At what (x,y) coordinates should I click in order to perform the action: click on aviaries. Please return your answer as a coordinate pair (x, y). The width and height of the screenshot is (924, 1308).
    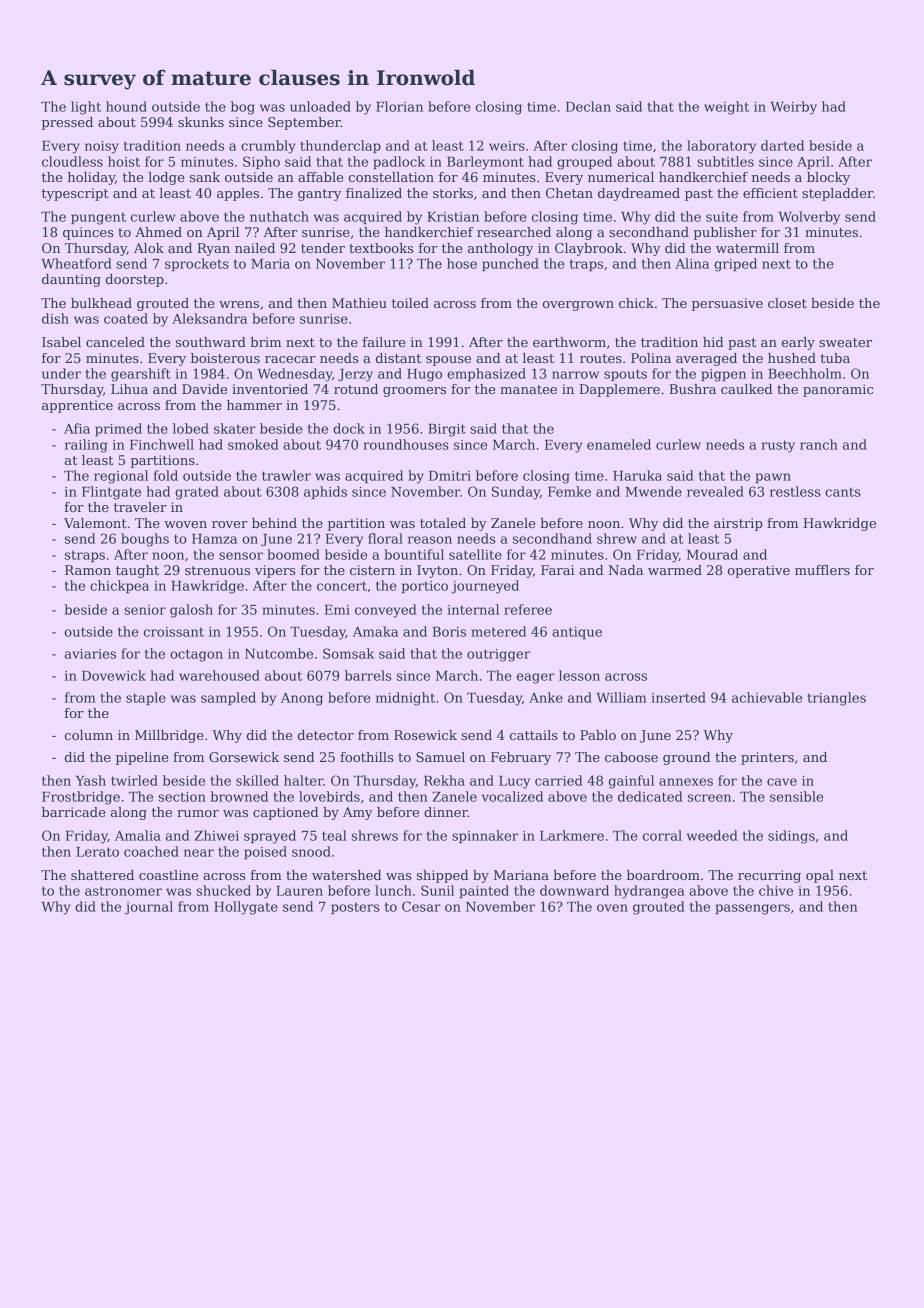
    Looking at the image, I should click on (90, 654).
